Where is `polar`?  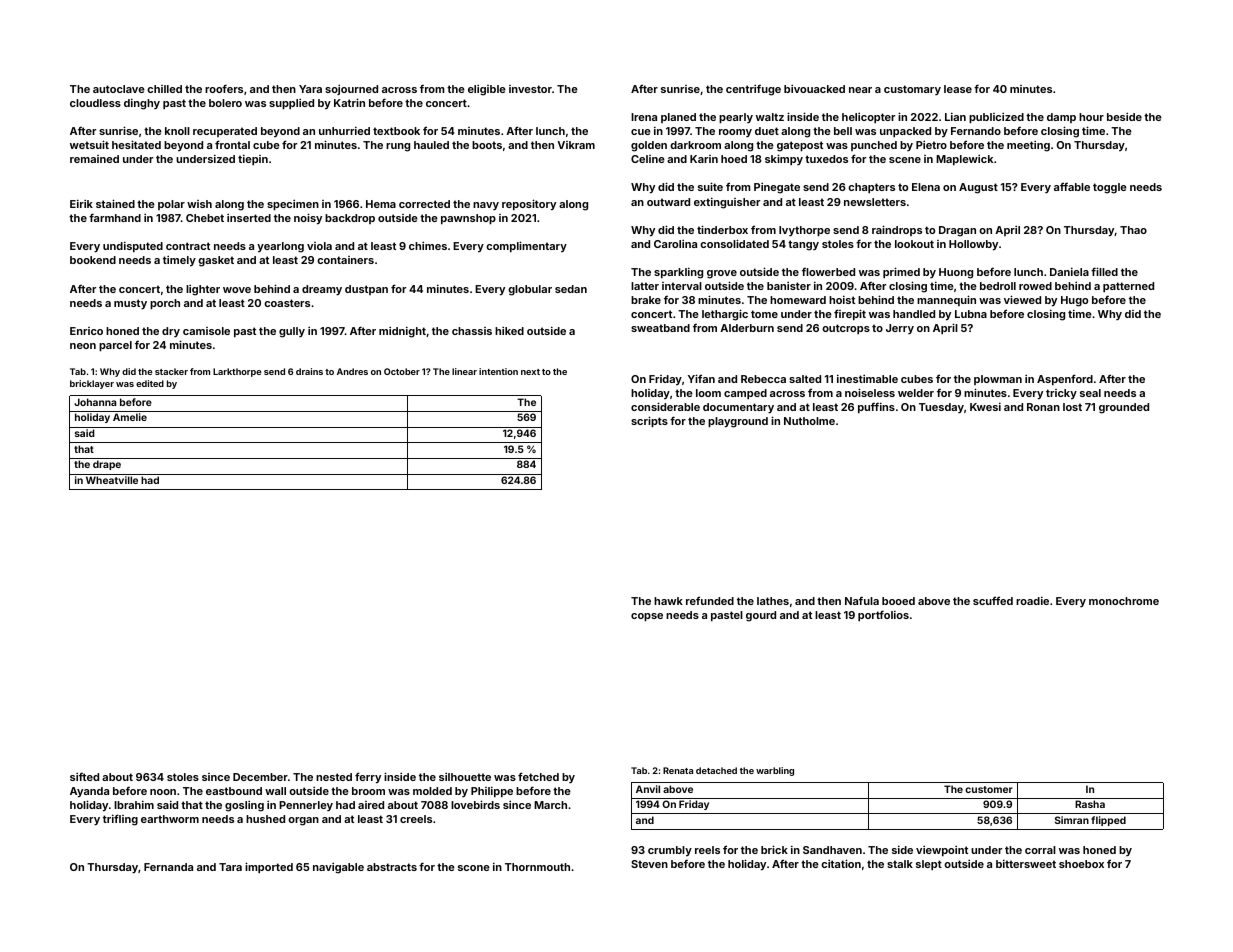
polar is located at coordinates (171, 205).
